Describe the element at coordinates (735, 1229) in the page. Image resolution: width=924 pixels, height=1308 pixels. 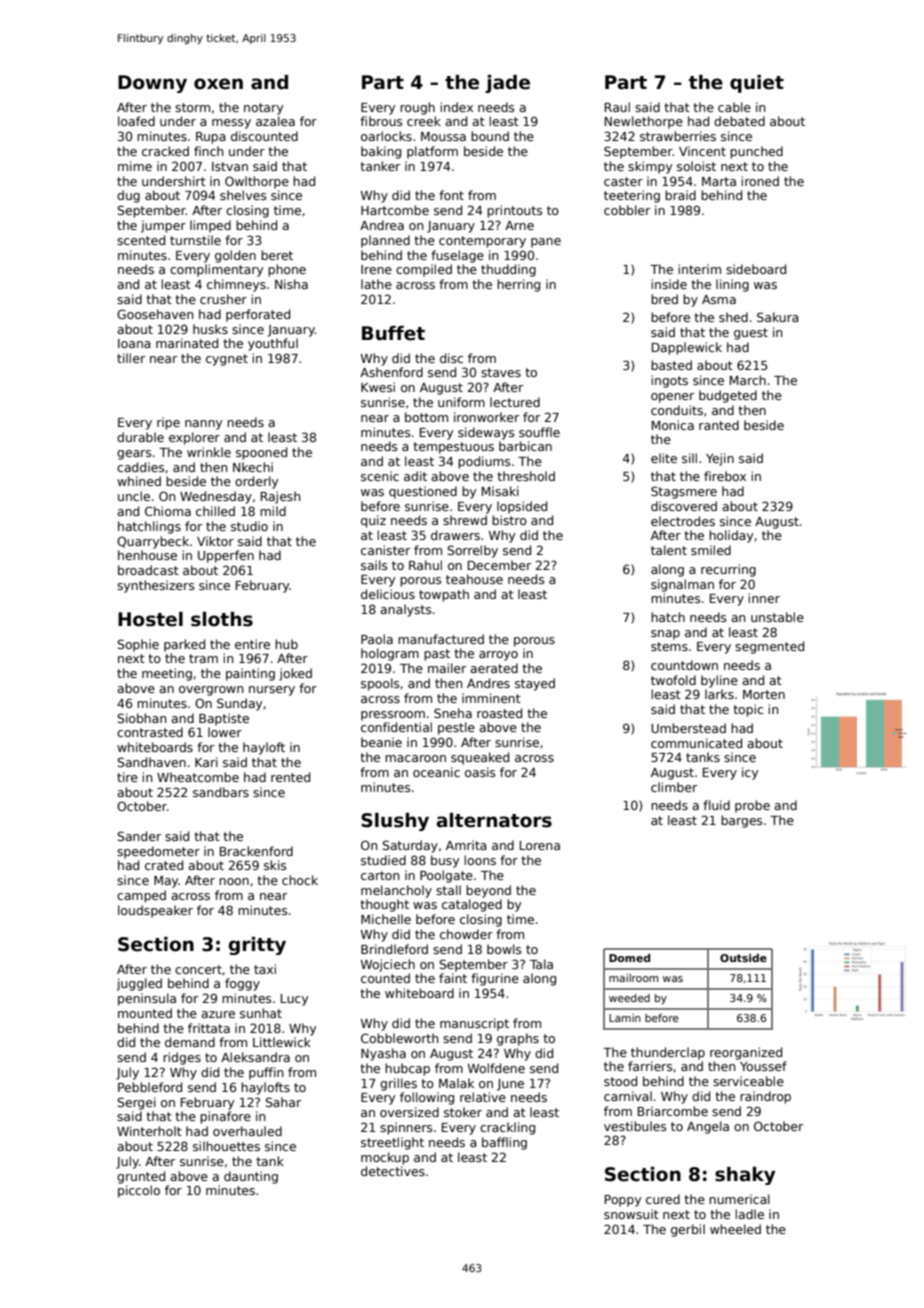
I see `wheeled` at that location.
